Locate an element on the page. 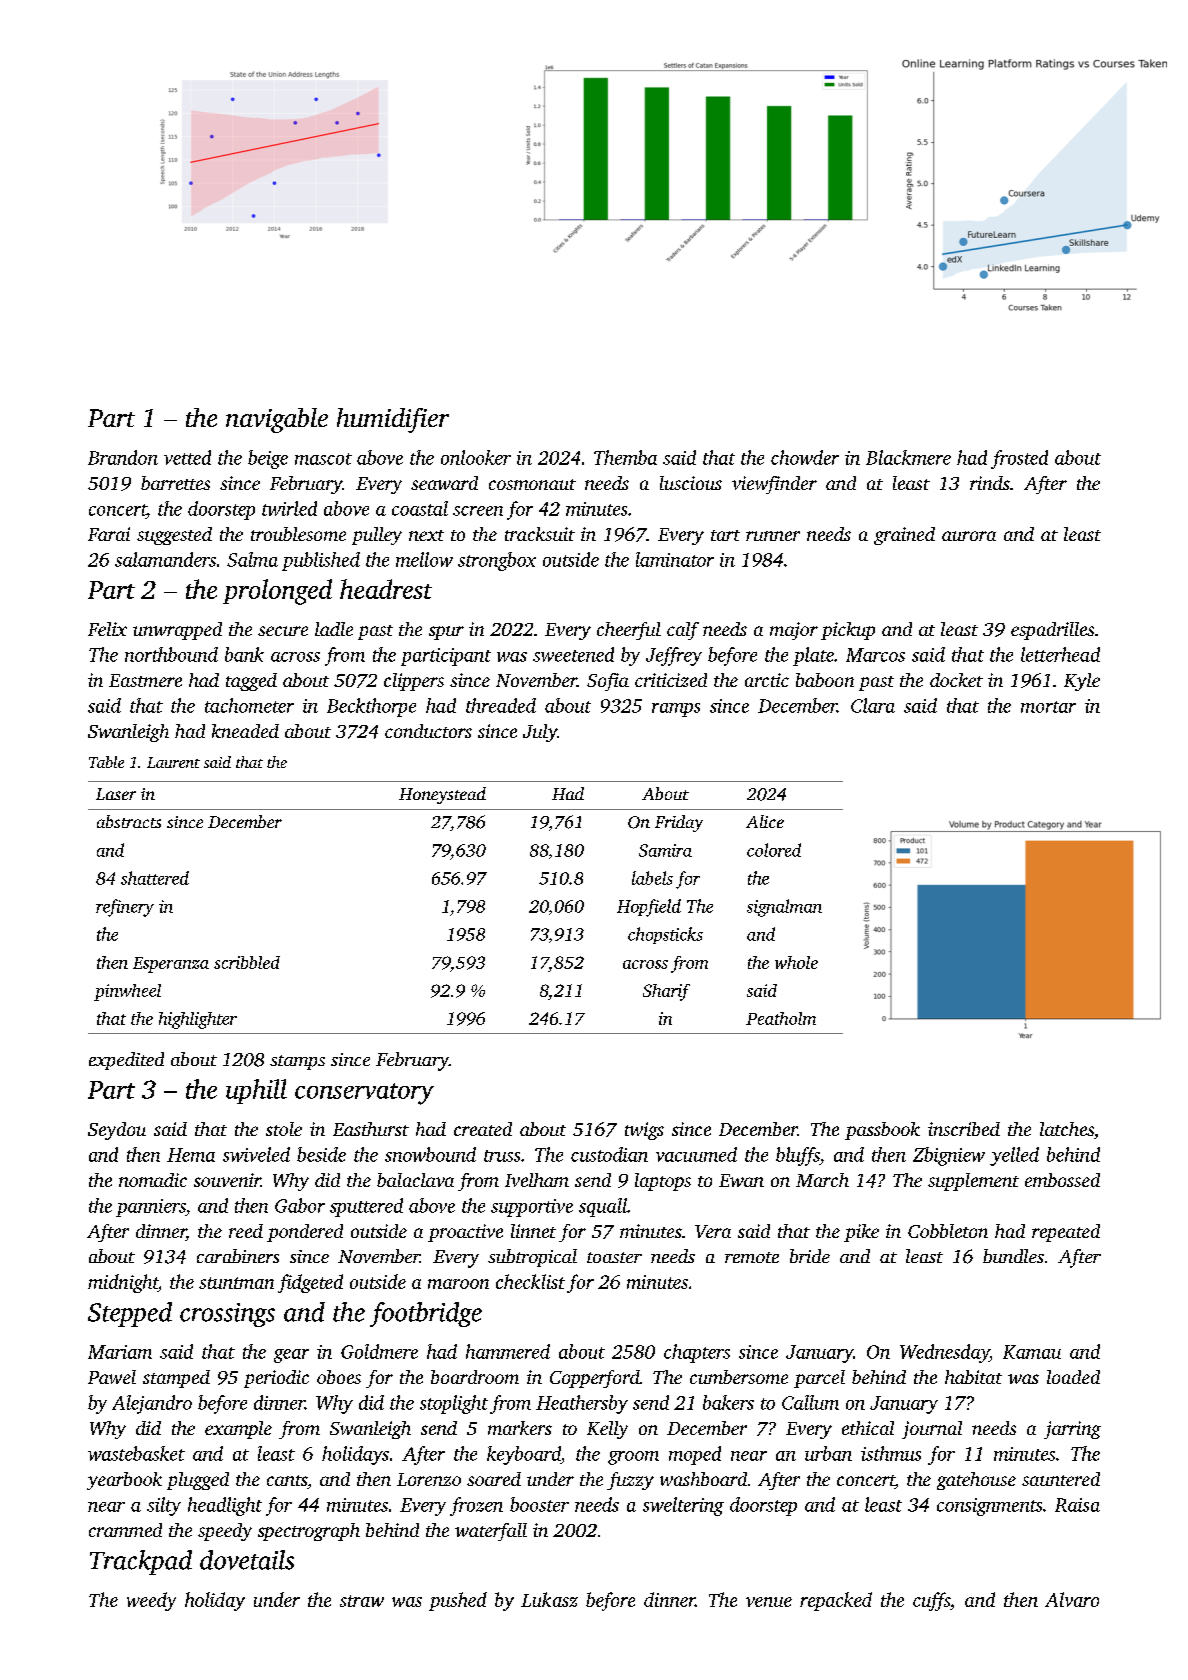 This page has height=1680, width=1188. Laurent is located at coordinates (173, 762).
